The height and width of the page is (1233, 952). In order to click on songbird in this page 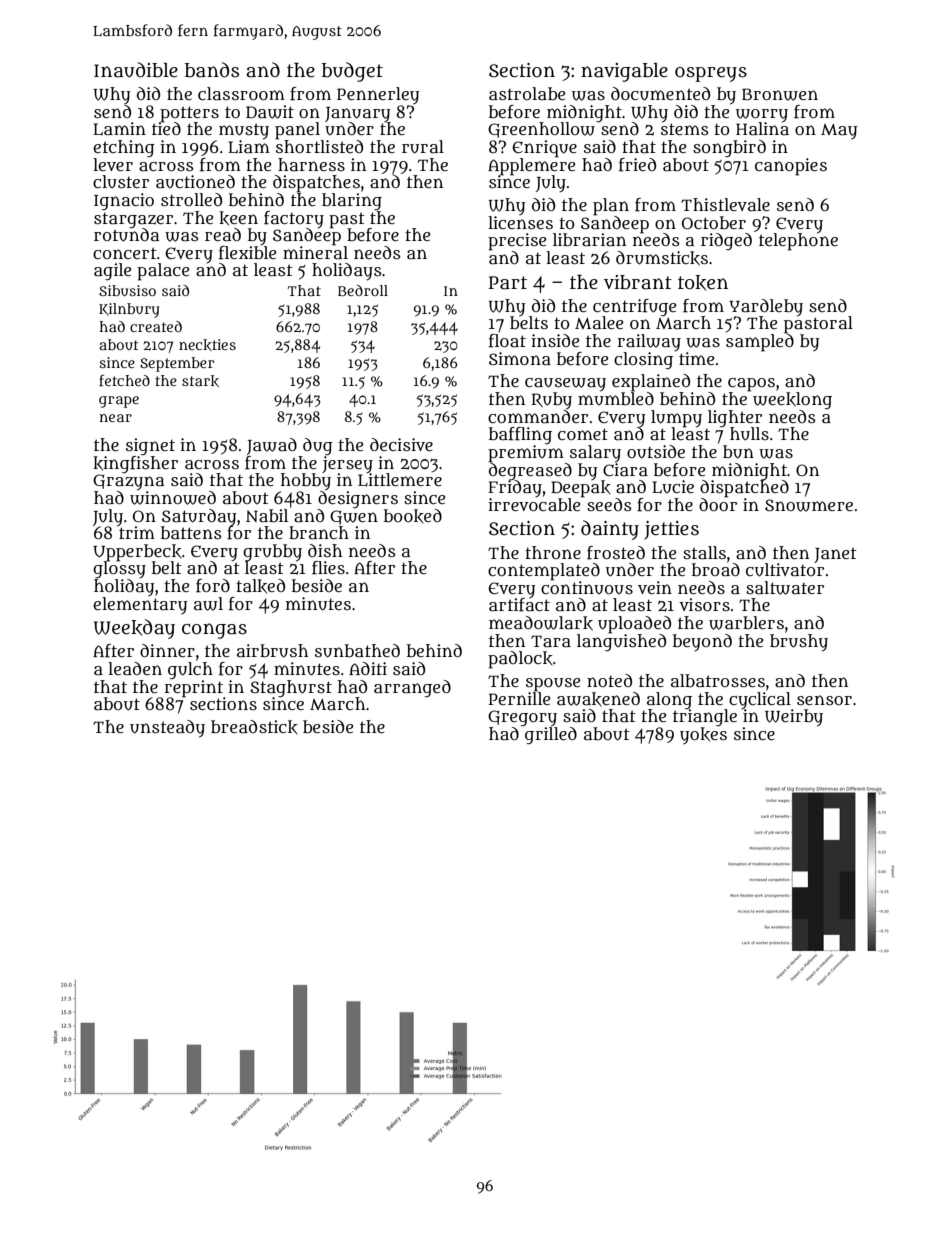, I will do `click(729, 148)`.
